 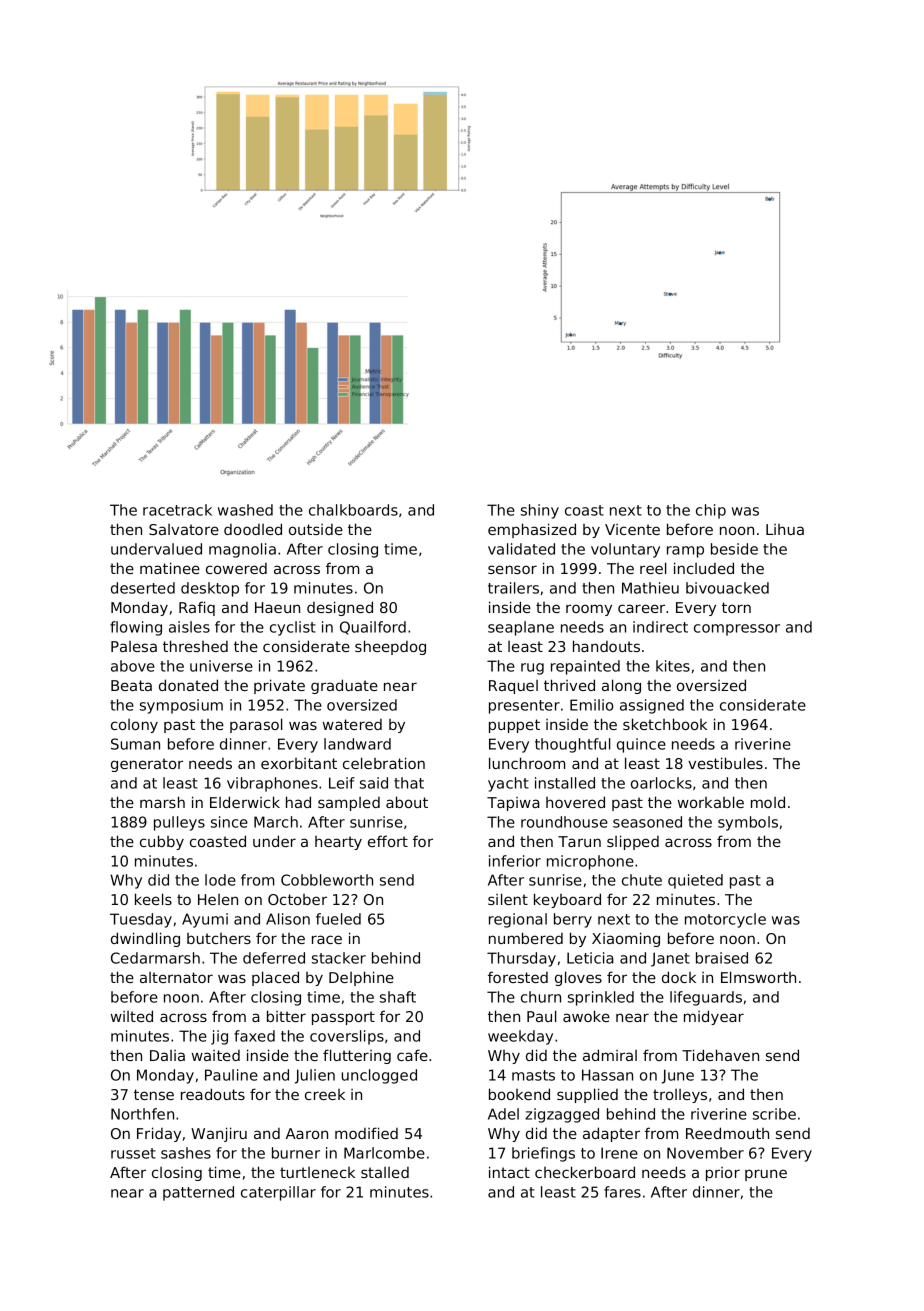 What do you see at coordinates (390, 647) in the page?
I see `sheepdog` at bounding box center [390, 647].
